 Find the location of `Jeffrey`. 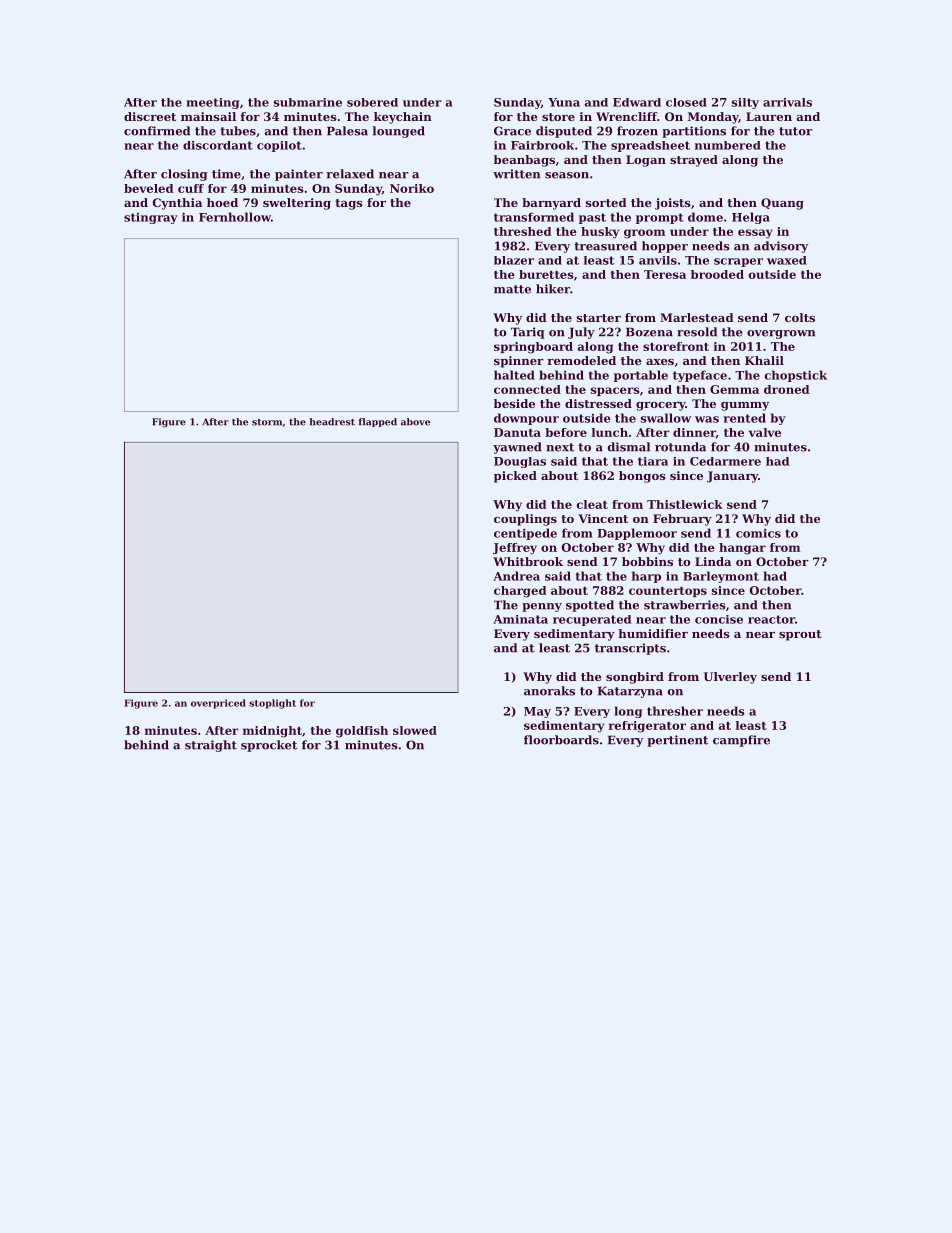

Jeffrey is located at coordinates (515, 549).
